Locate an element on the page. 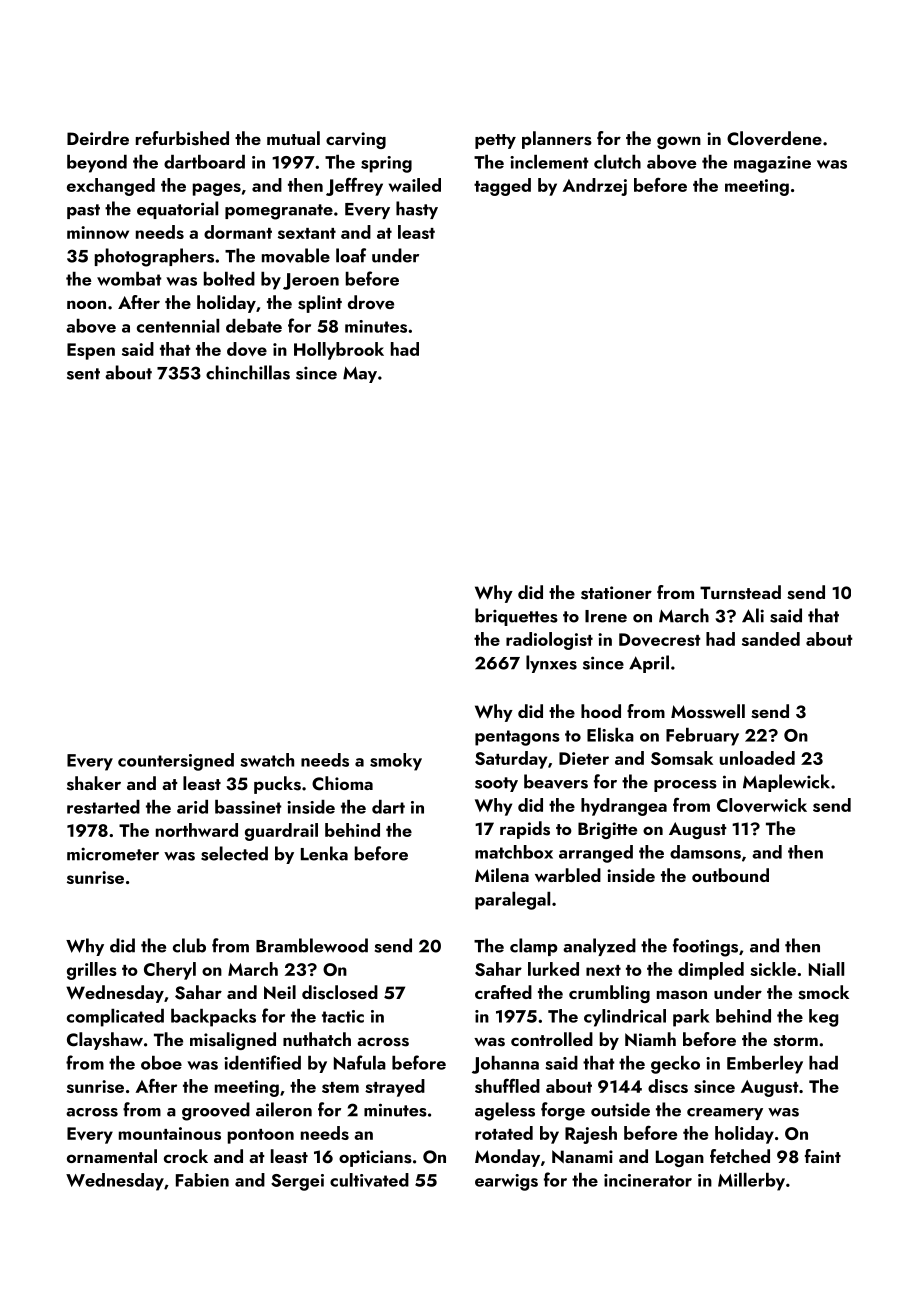  Turnstead is located at coordinates (740, 592).
